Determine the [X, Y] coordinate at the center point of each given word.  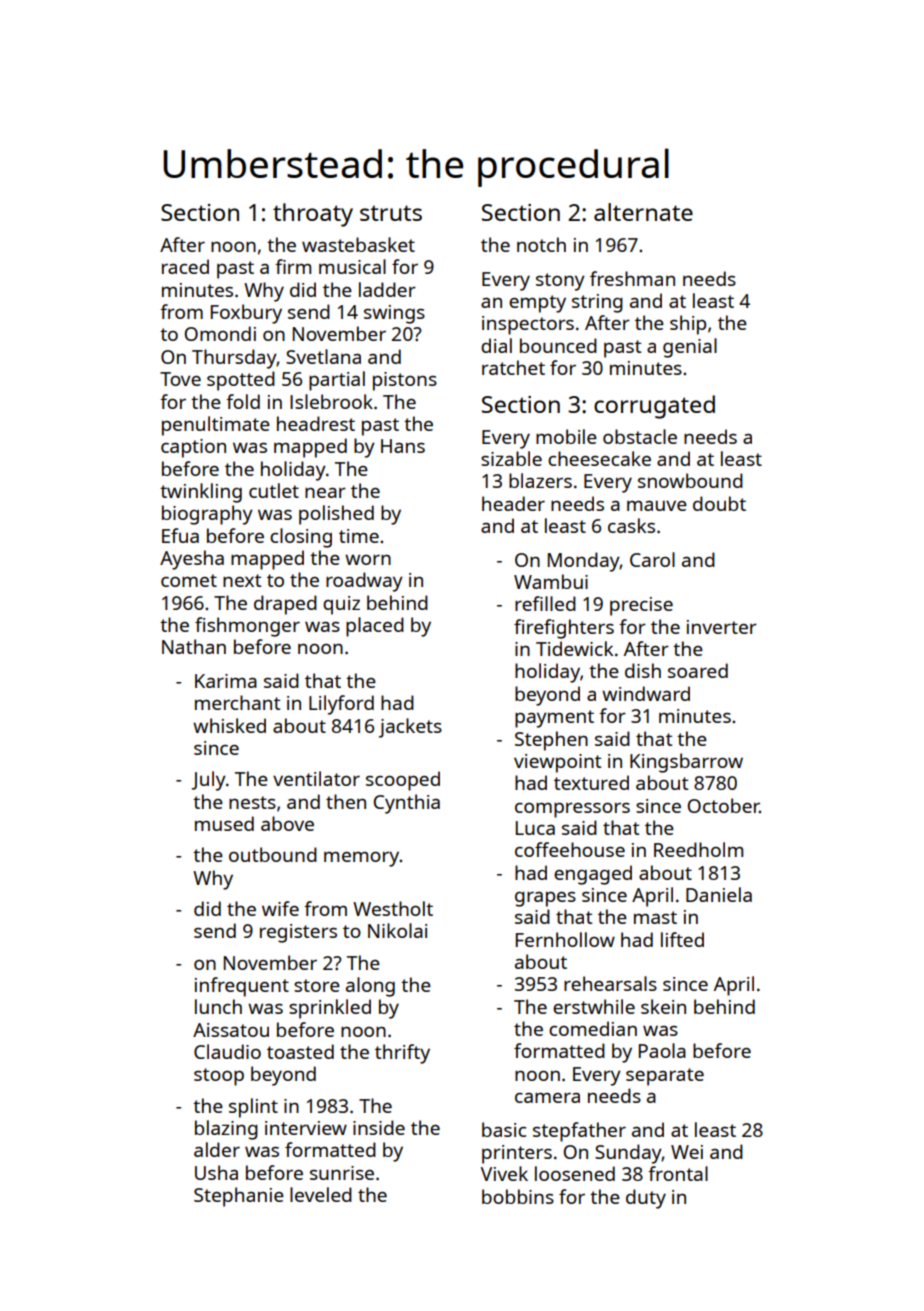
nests [252, 802]
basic [504, 1129]
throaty [313, 215]
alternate [643, 212]
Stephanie [239, 1197]
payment [554, 719]
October [724, 805]
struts [391, 213]
